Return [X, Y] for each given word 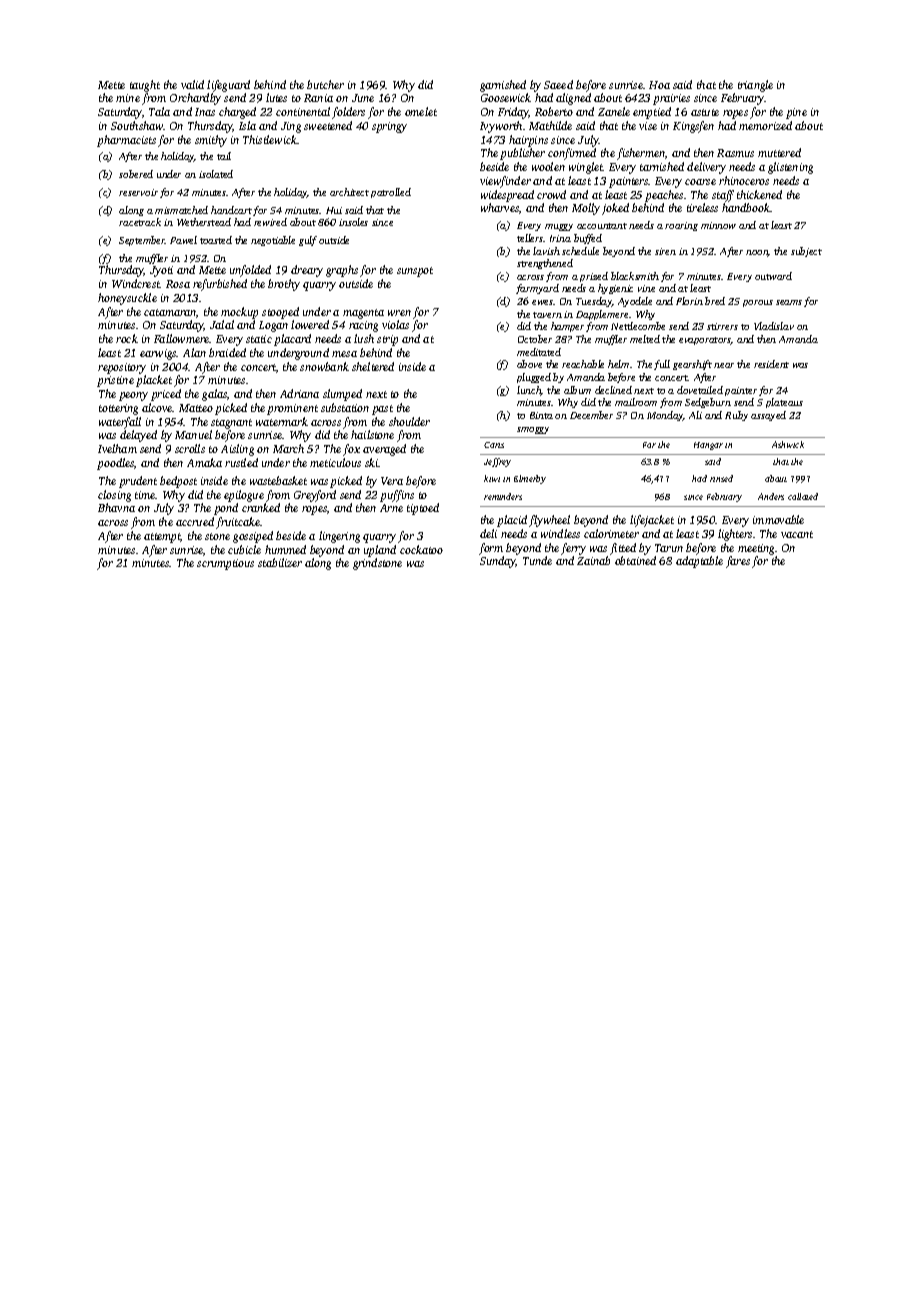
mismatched [181, 210]
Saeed [558, 84]
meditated [539, 352]
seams [789, 302]
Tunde [537, 560]
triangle [755, 86]
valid [192, 84]
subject [806, 252]
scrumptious [225, 564]
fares [738, 562]
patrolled [391, 193]
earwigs [158, 354]
